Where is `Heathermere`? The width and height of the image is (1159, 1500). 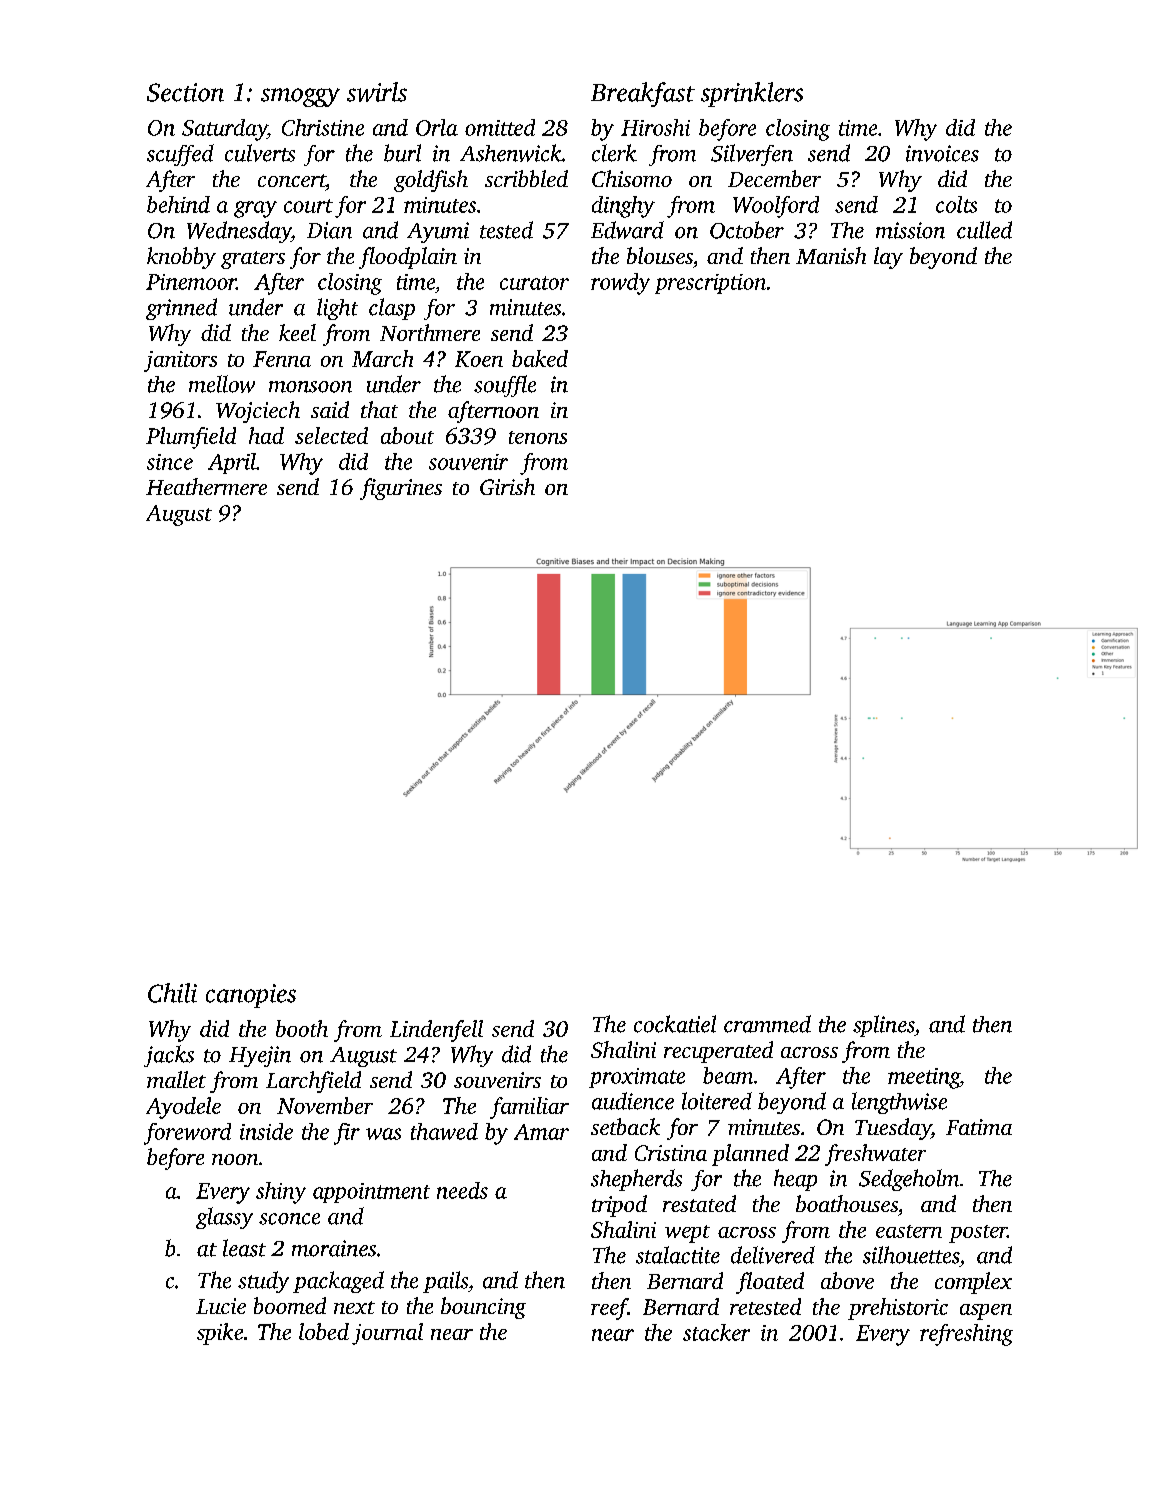 Heathermere is located at coordinates (206, 486).
